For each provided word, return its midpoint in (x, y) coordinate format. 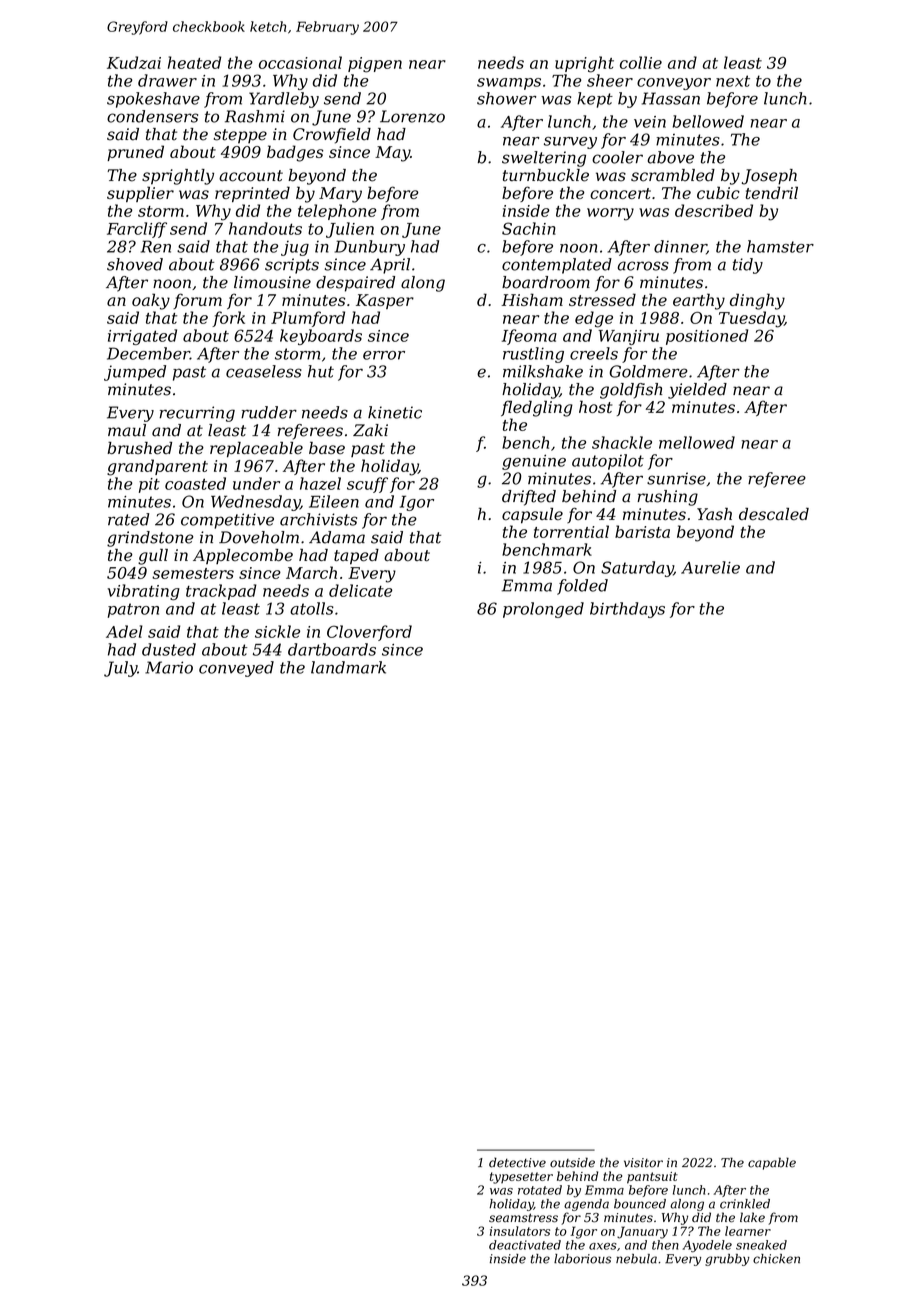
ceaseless (264, 371)
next (733, 81)
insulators (520, 1231)
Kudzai (134, 62)
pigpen (375, 65)
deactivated (525, 1245)
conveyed (236, 669)
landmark (348, 667)
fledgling (537, 408)
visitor (643, 1163)
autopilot (608, 462)
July (120, 669)
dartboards (332, 649)
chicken (776, 1259)
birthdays (627, 610)
